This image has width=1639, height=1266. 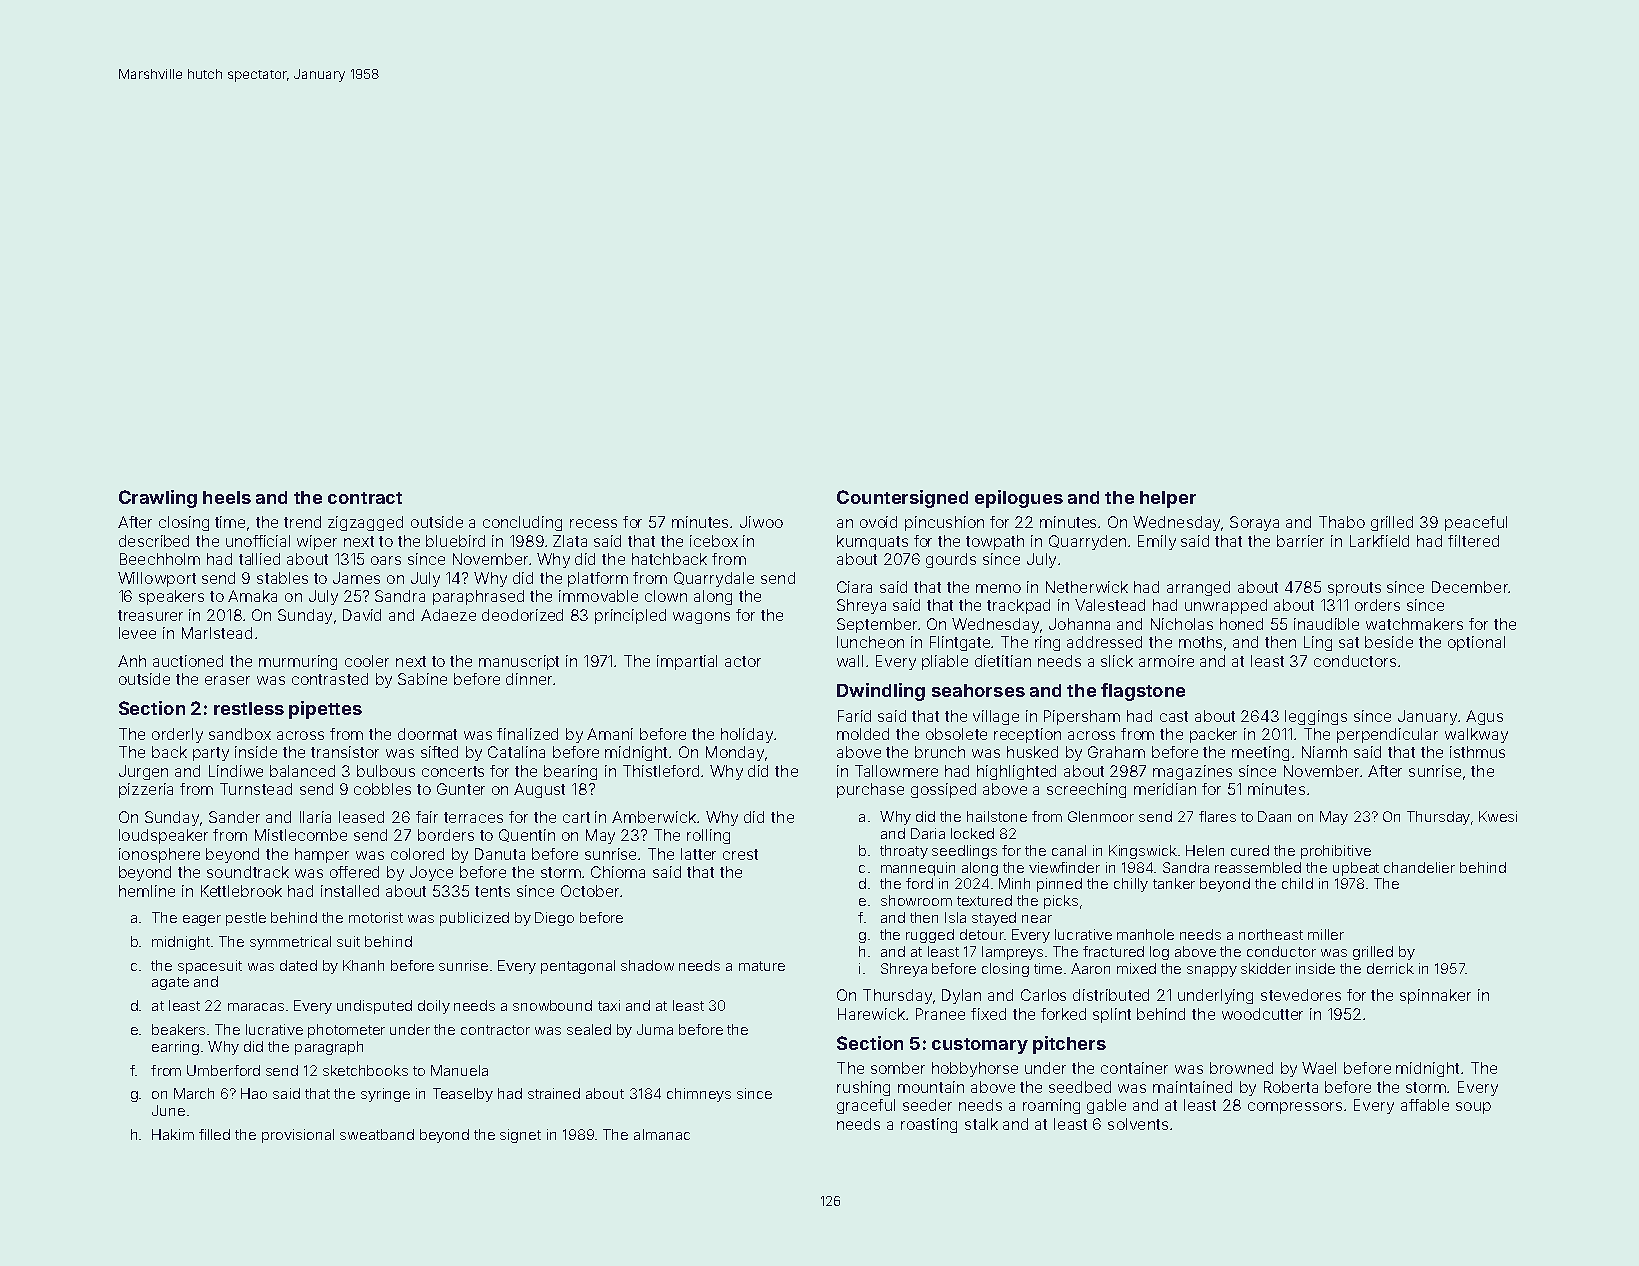 I want to click on derrick, so click(x=1390, y=968).
